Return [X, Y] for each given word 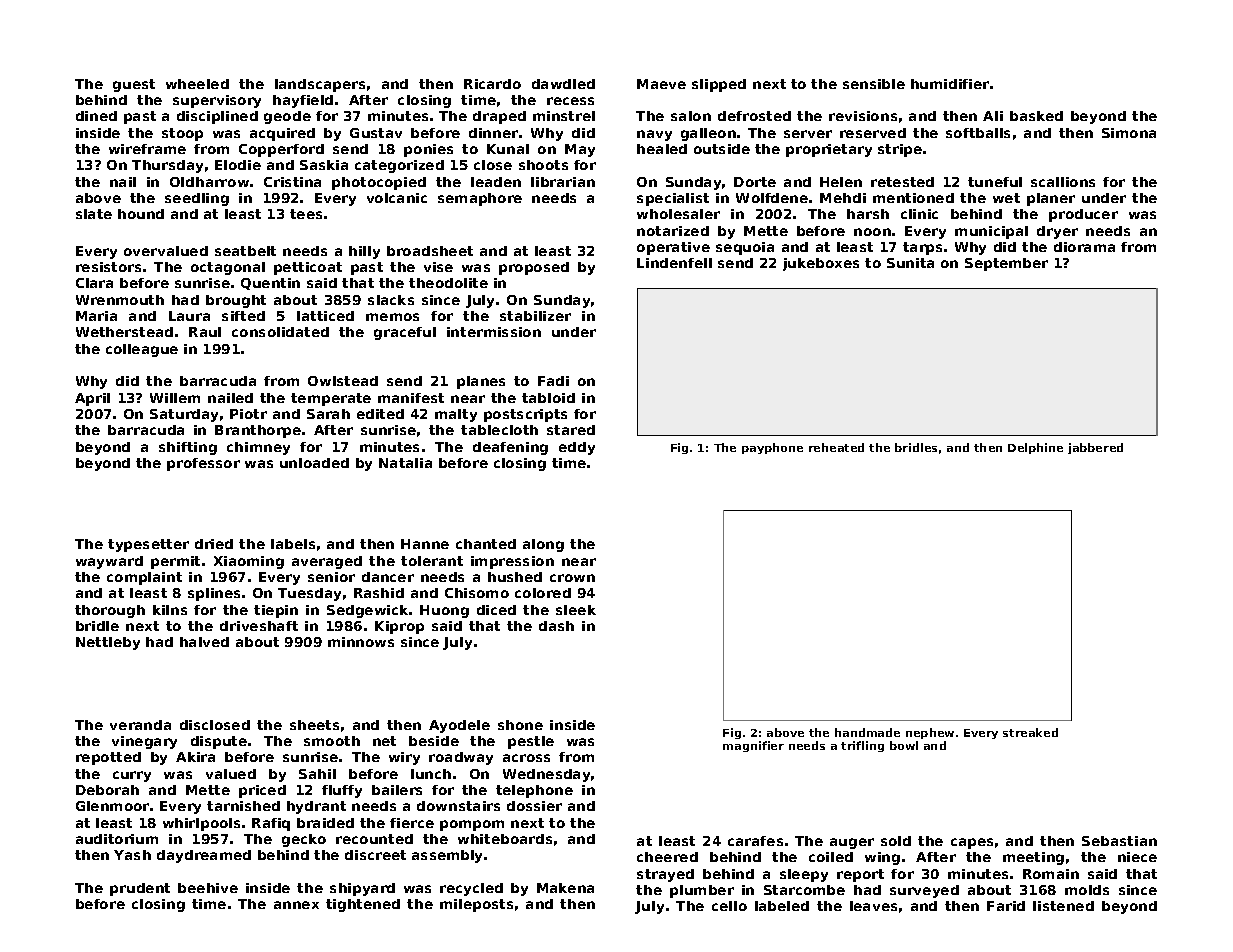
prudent [140, 889]
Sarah [328, 414]
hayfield [303, 101]
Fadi [553, 381]
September [1006, 264]
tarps [922, 248]
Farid [1006, 906]
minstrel [564, 116]
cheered [667, 857]
